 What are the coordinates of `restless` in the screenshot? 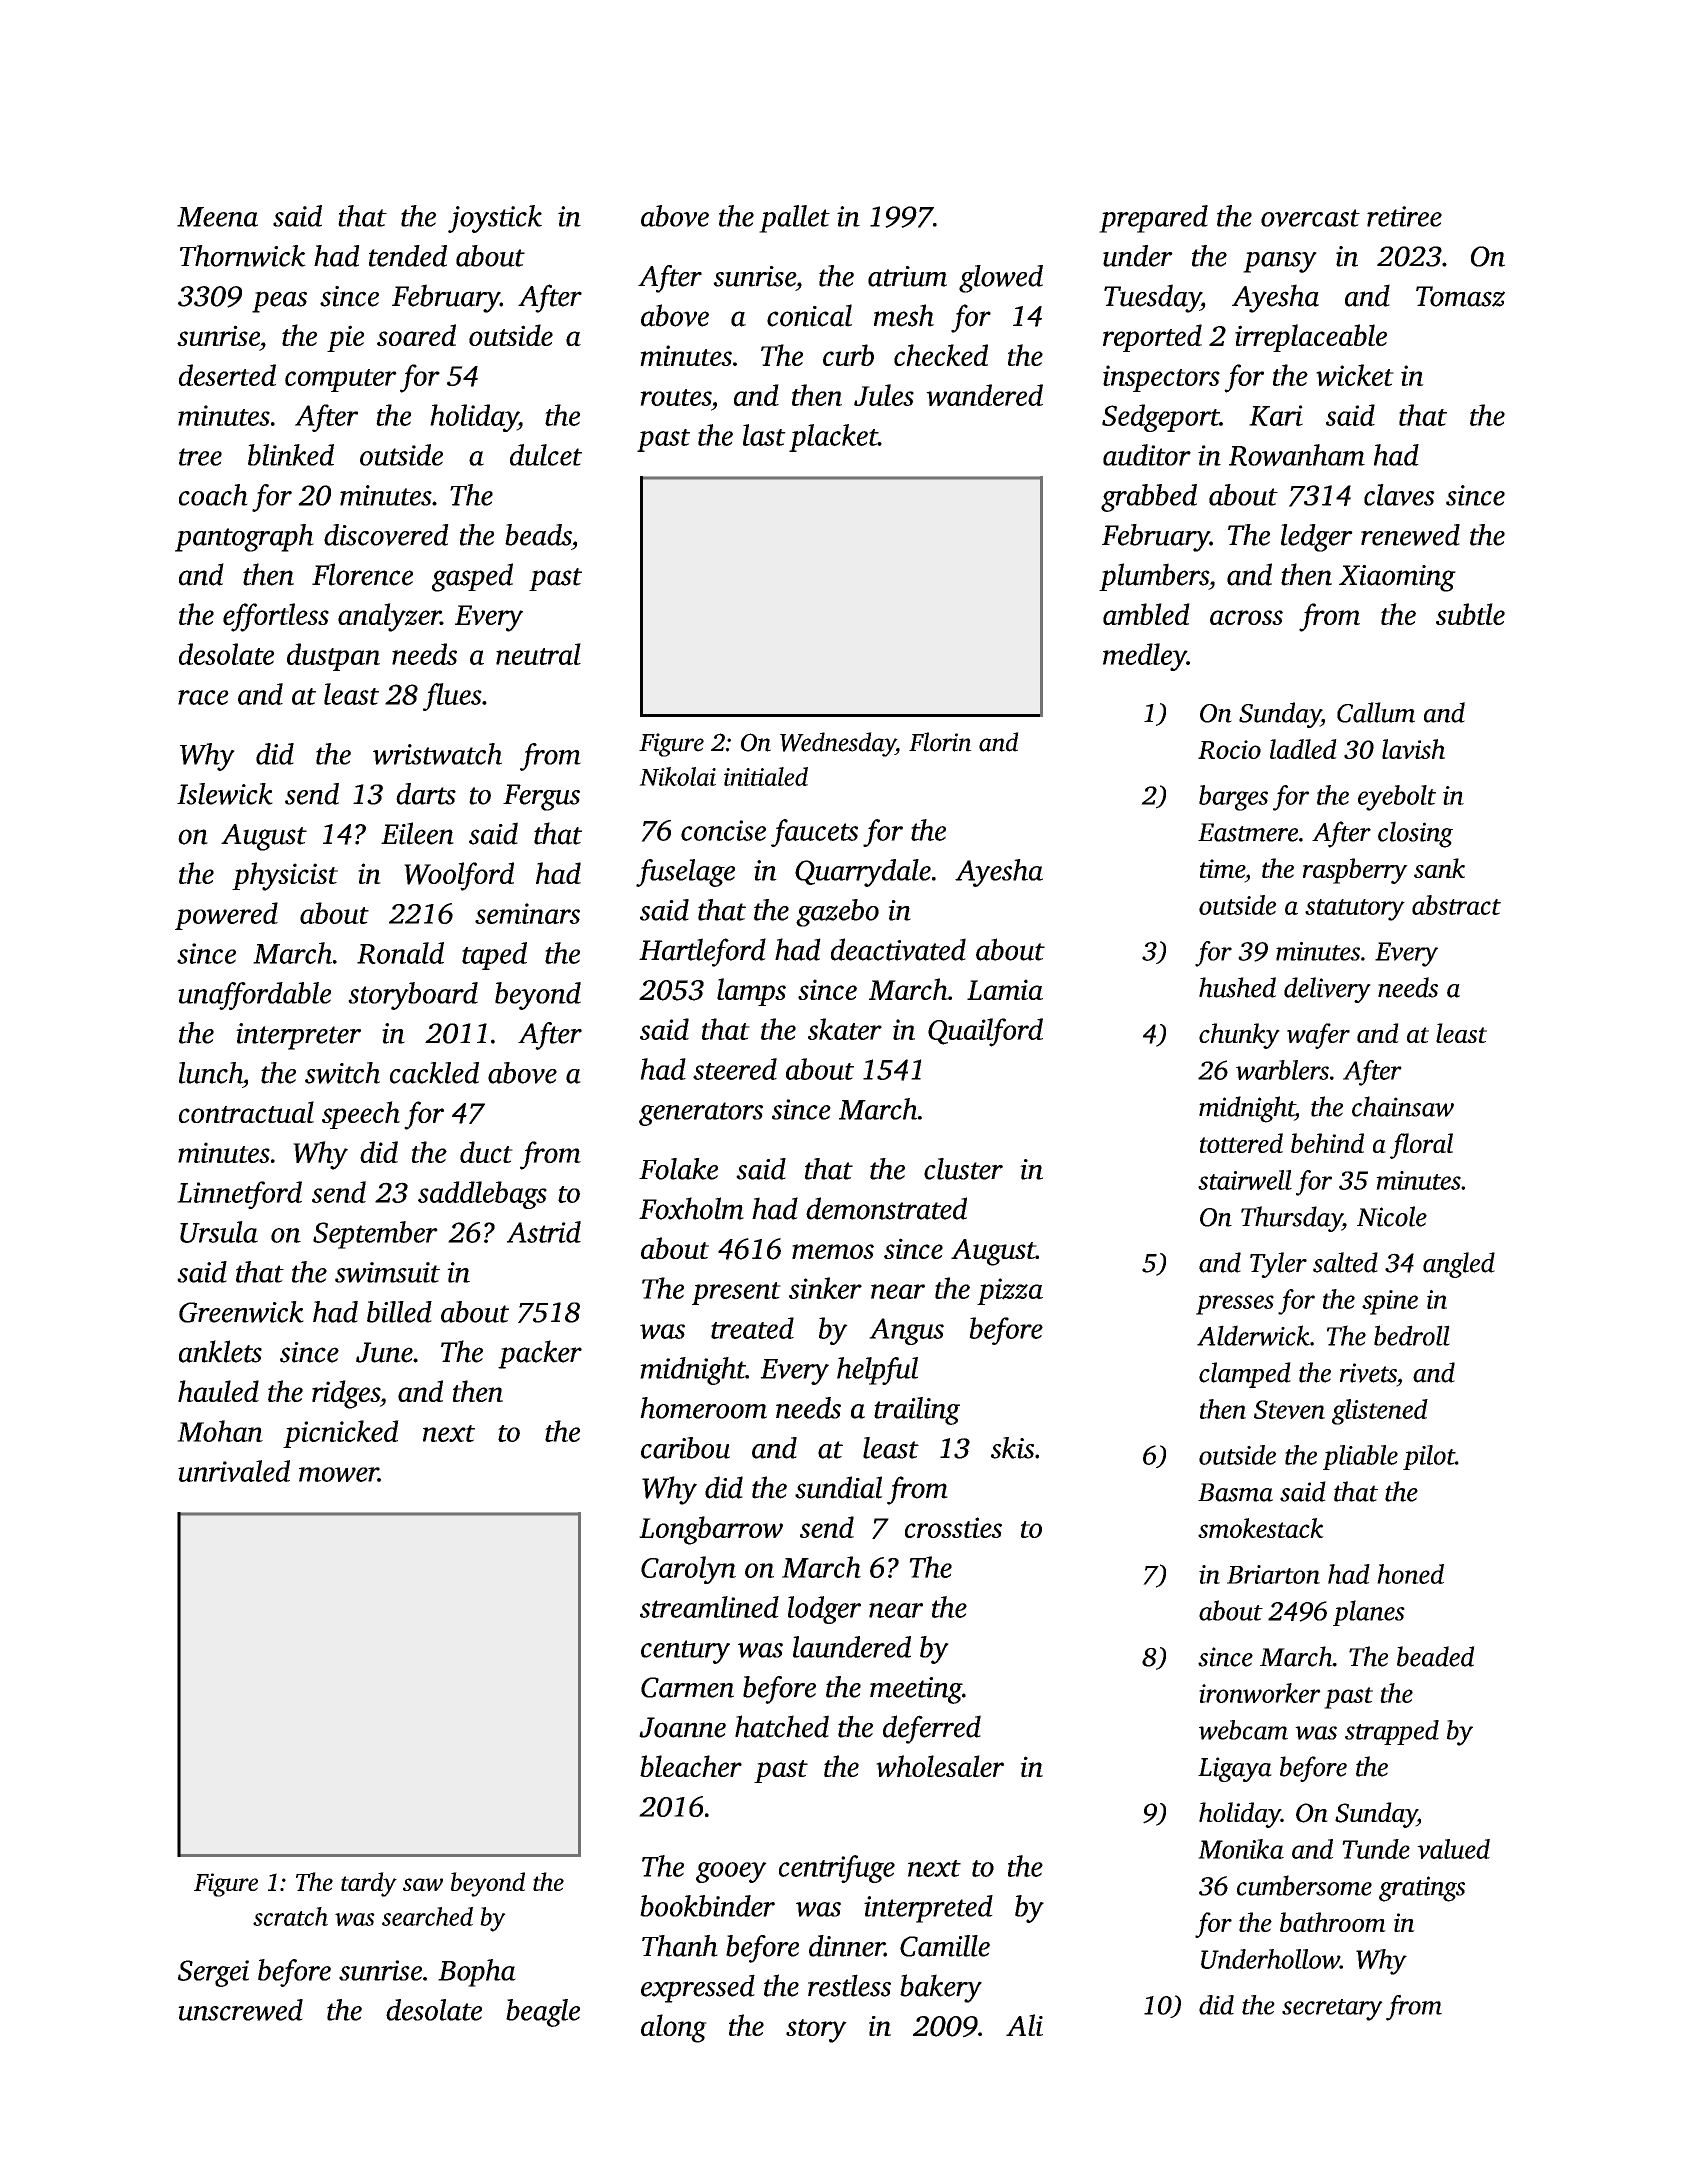 It's located at (849, 1985).
